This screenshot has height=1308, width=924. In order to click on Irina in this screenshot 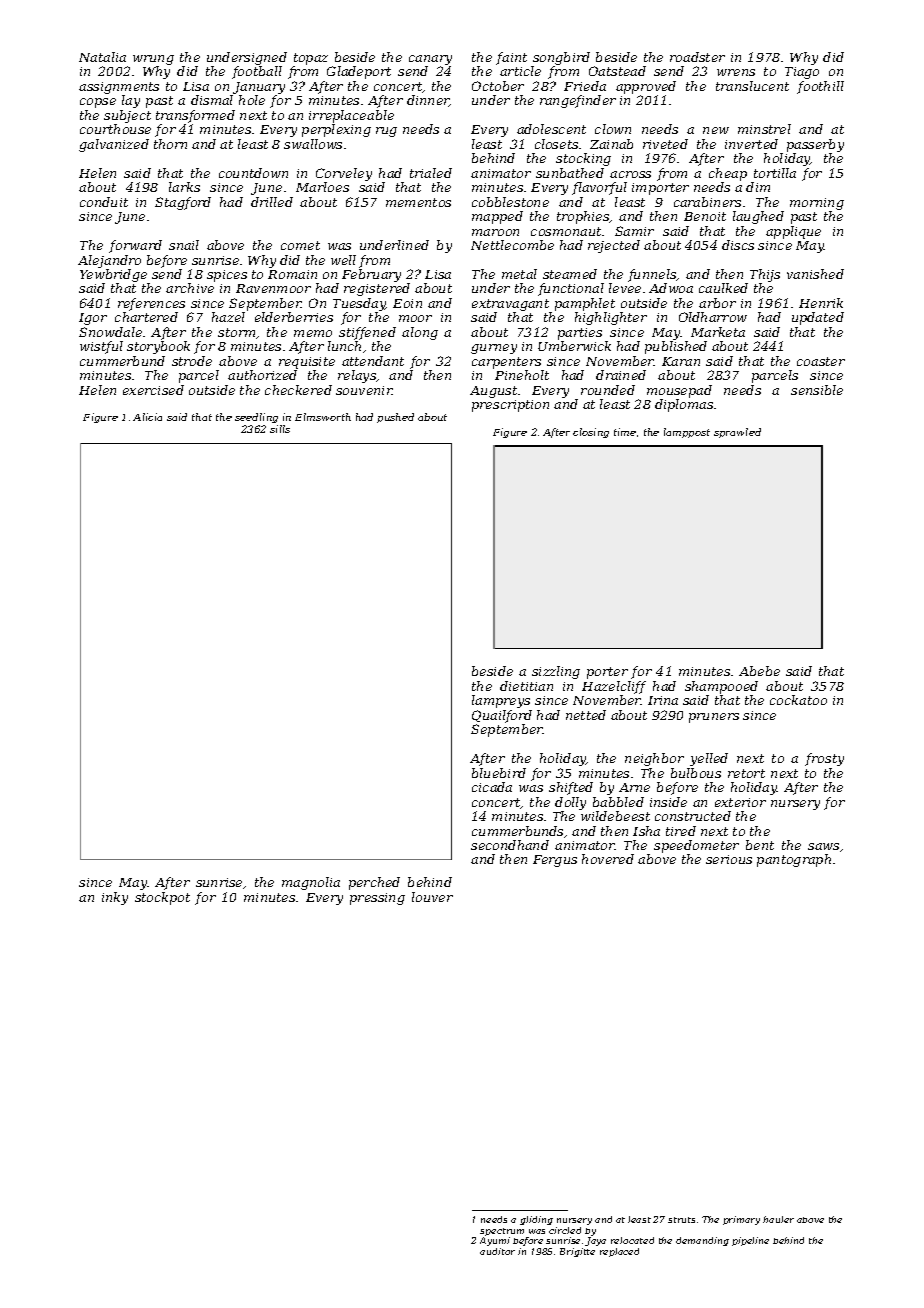, I will do `click(663, 700)`.
